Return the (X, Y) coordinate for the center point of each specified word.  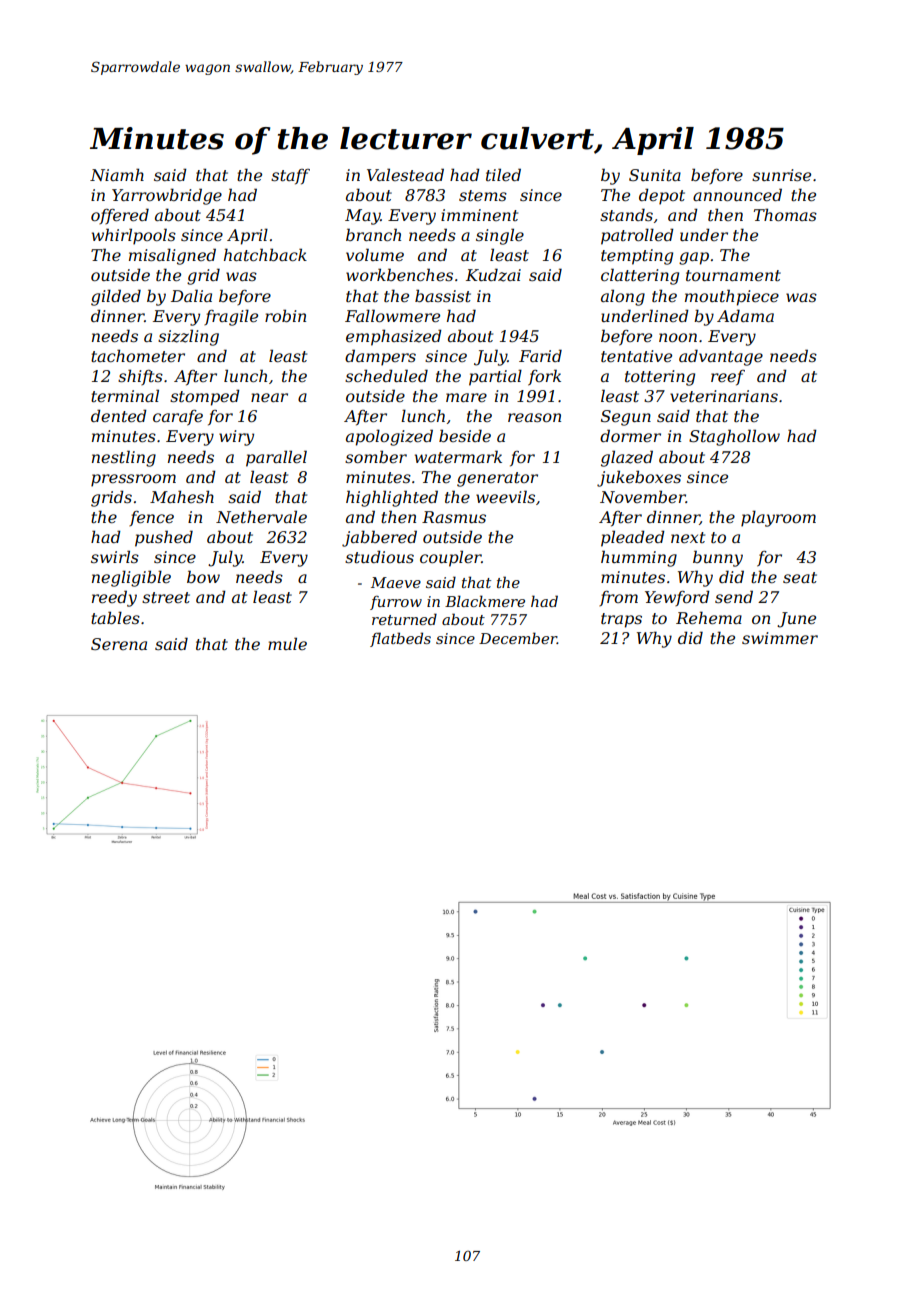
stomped (205, 397)
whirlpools (134, 236)
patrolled (637, 236)
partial (495, 377)
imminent (479, 215)
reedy (114, 598)
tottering (660, 378)
